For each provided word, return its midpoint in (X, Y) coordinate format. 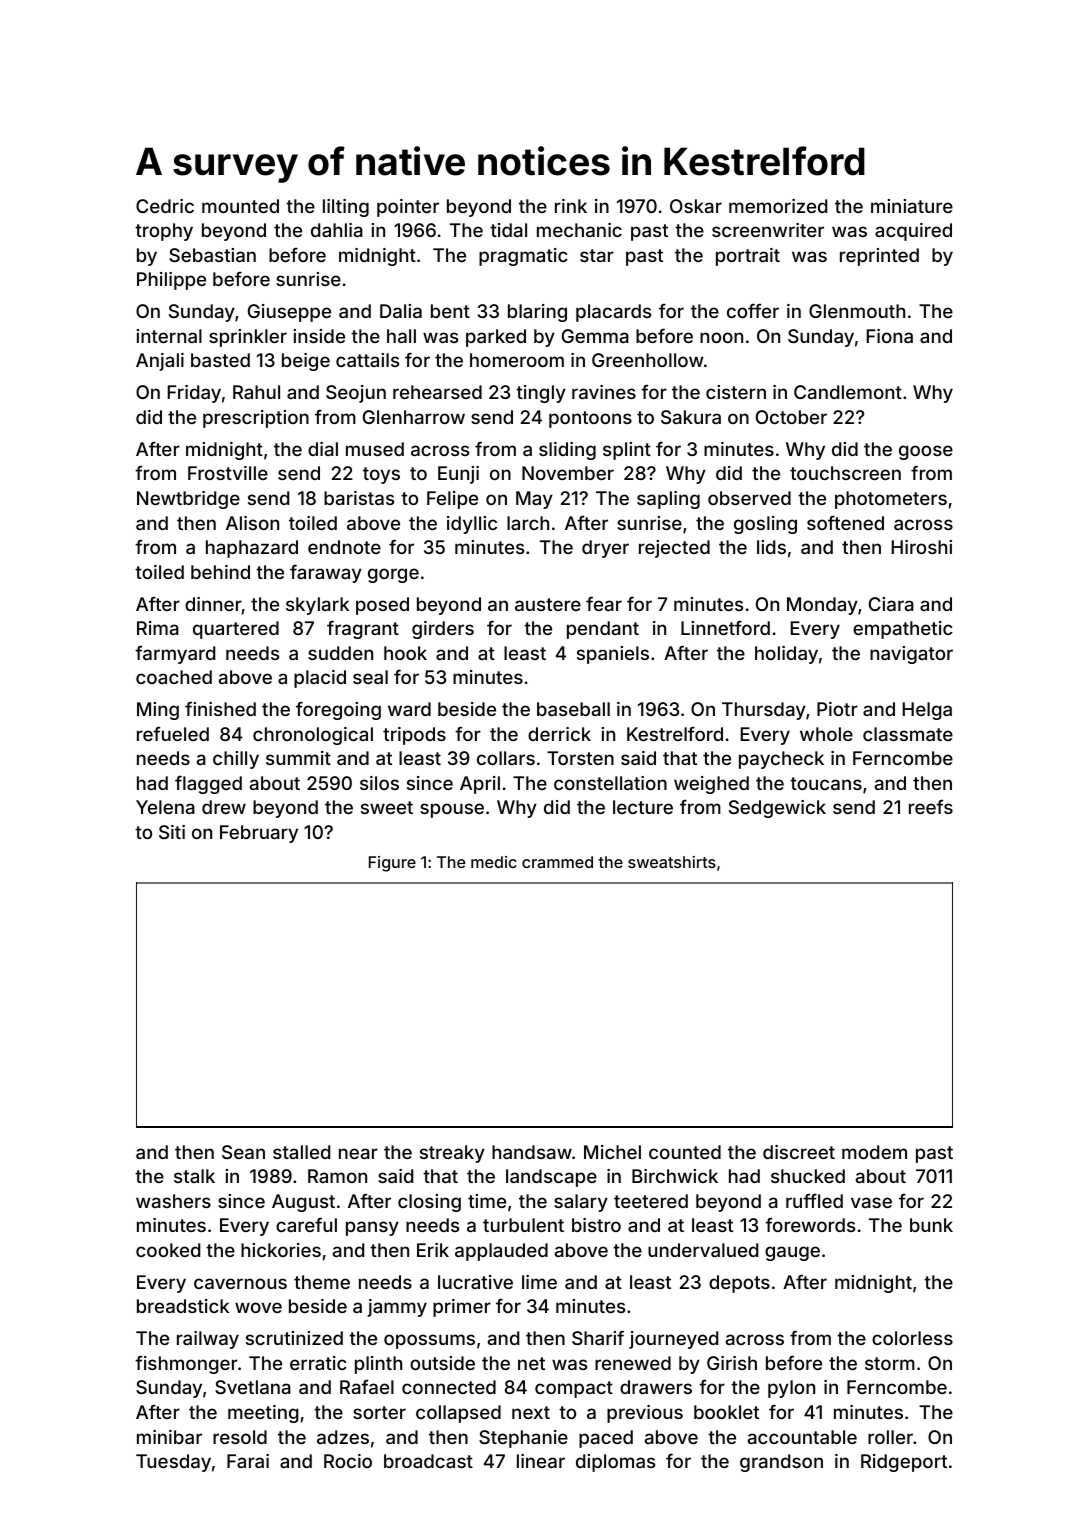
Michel (612, 1152)
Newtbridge (188, 500)
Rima (158, 628)
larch (528, 523)
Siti (172, 832)
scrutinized (294, 1338)
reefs (931, 806)
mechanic (579, 230)
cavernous (240, 1283)
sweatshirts (672, 862)
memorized (778, 206)
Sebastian (212, 255)
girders (443, 630)
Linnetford (725, 628)
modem (874, 1152)
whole (826, 734)
